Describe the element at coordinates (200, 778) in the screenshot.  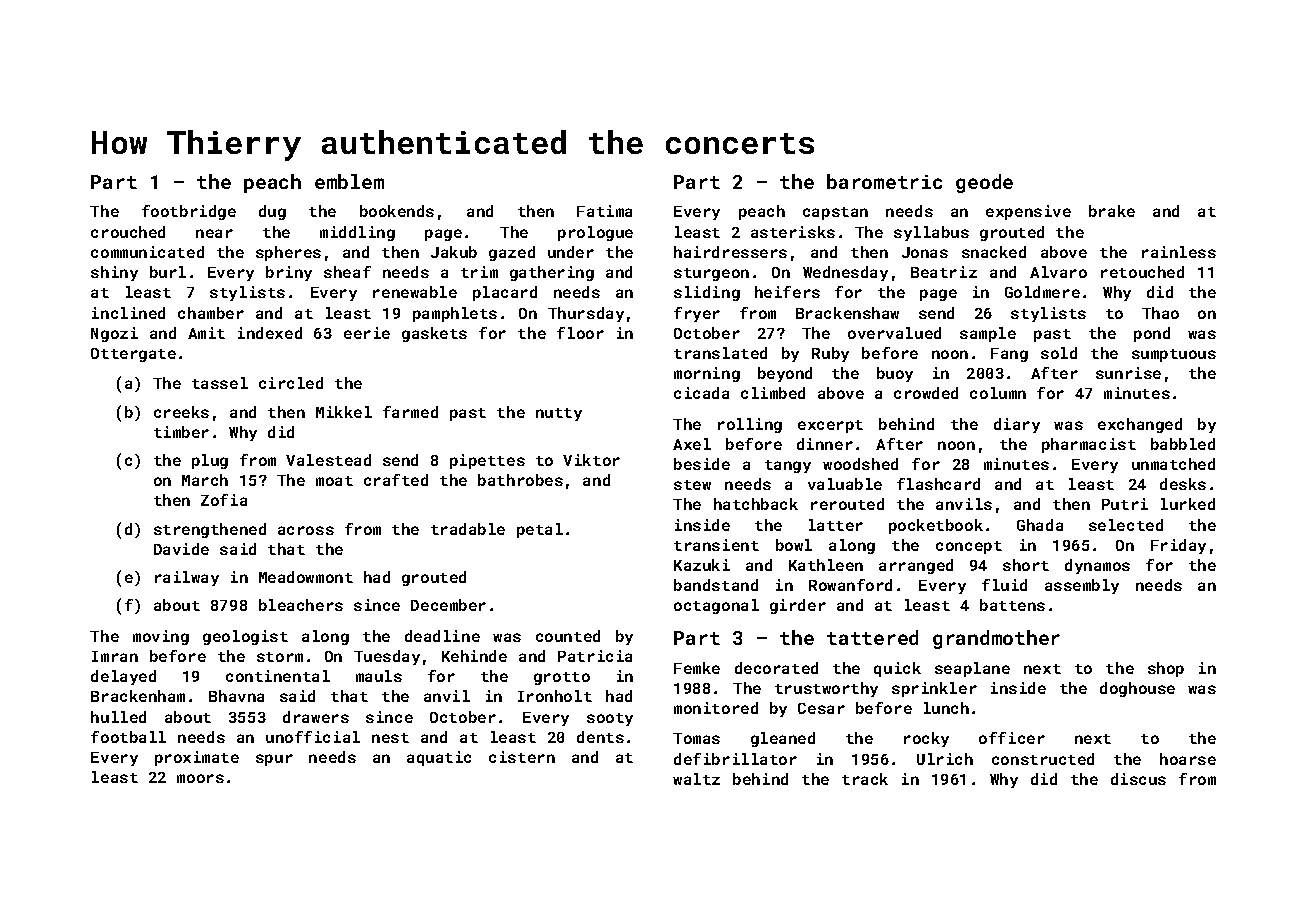
I see `moors` at that location.
